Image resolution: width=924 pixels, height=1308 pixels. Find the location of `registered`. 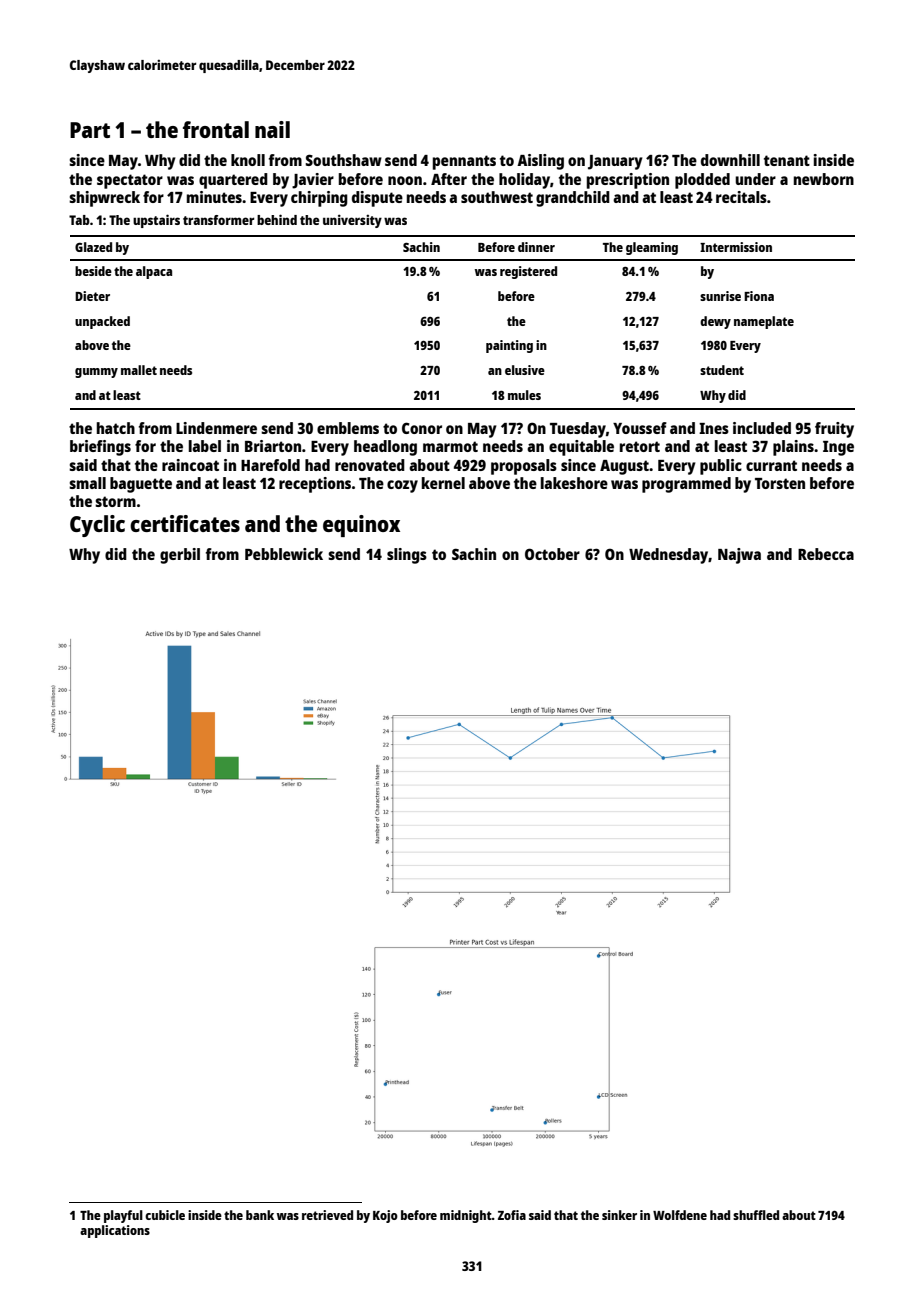

registered is located at coordinates (528, 272).
